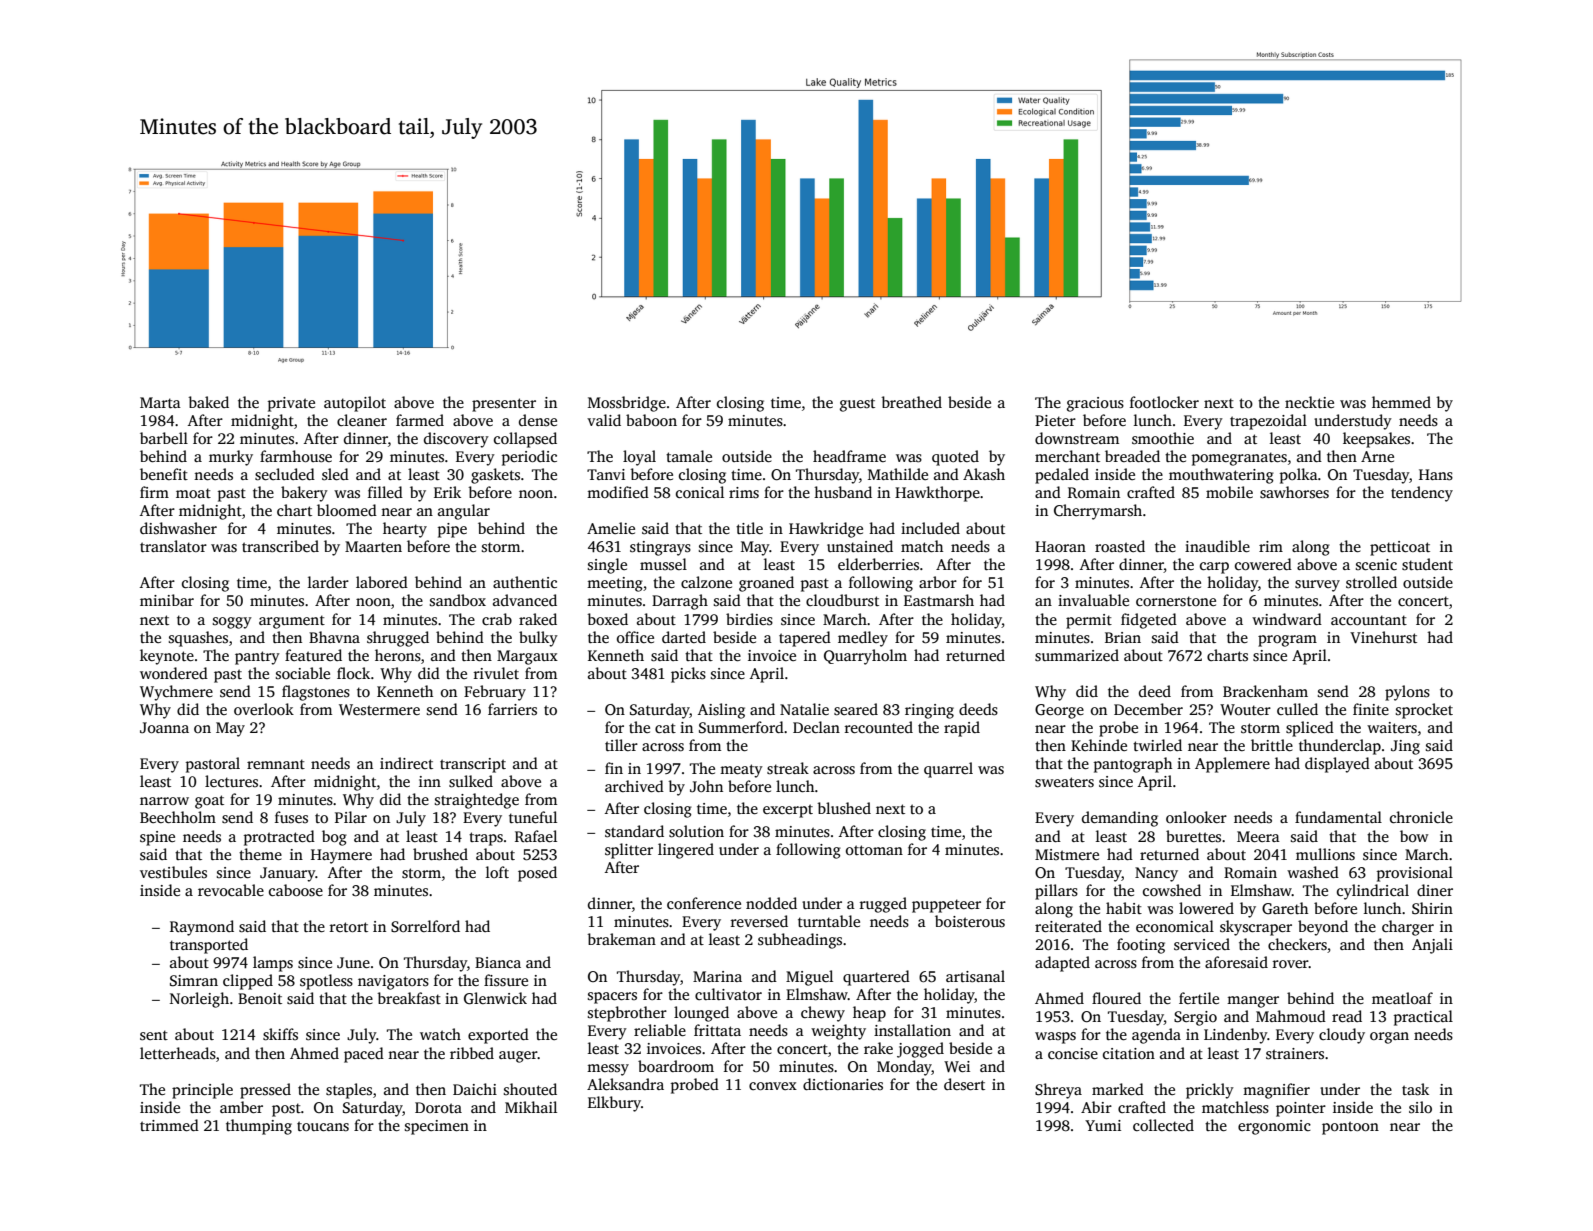 The width and height of the screenshot is (1593, 1231). What do you see at coordinates (627, 404) in the screenshot?
I see `Mossbridge` at bounding box center [627, 404].
